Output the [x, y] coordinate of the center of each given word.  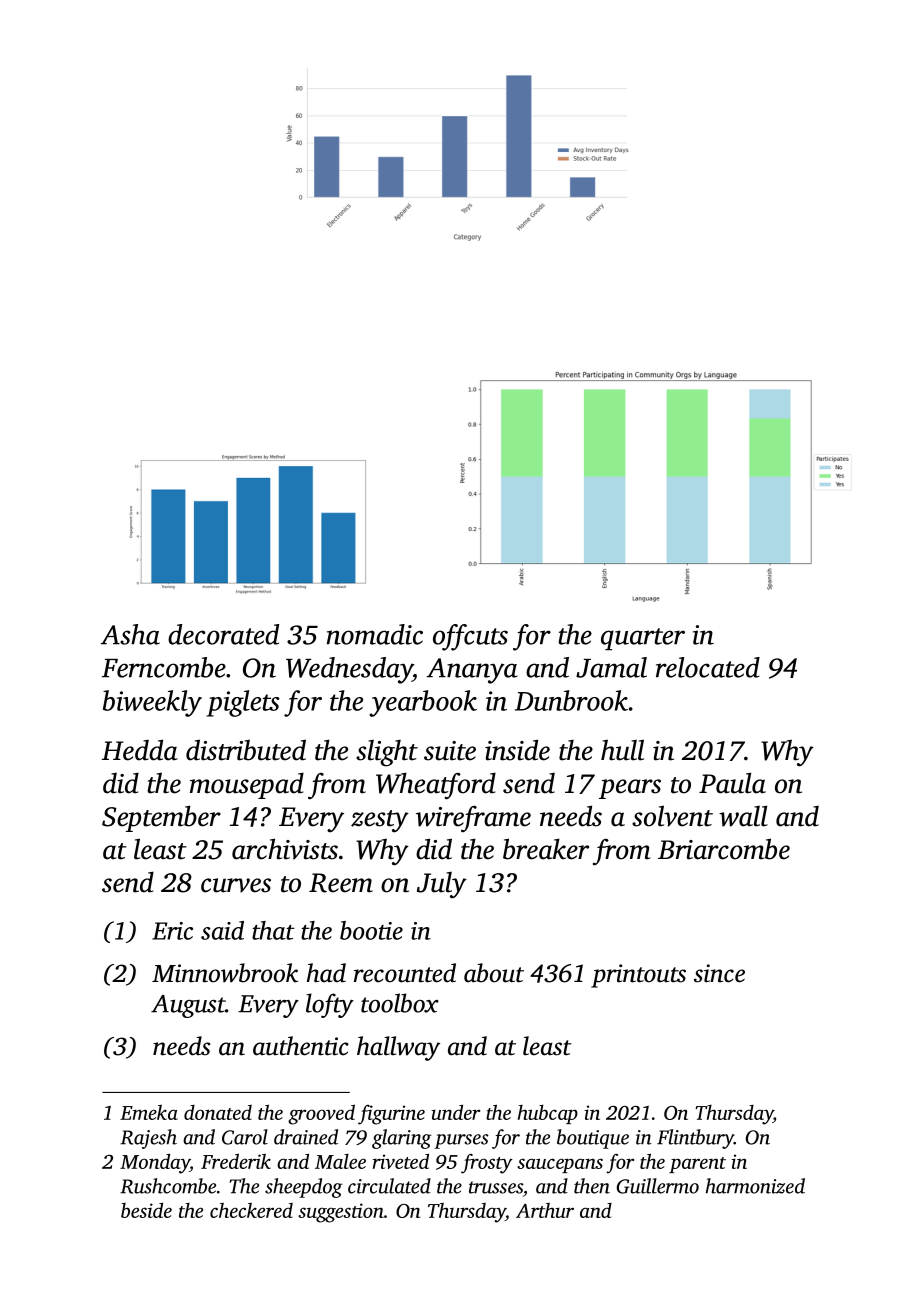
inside [517, 750]
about [494, 973]
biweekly [152, 703]
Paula [732, 783]
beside [146, 1210]
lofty [330, 1005]
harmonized [755, 1186]
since [719, 973]
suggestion [341, 1213]
